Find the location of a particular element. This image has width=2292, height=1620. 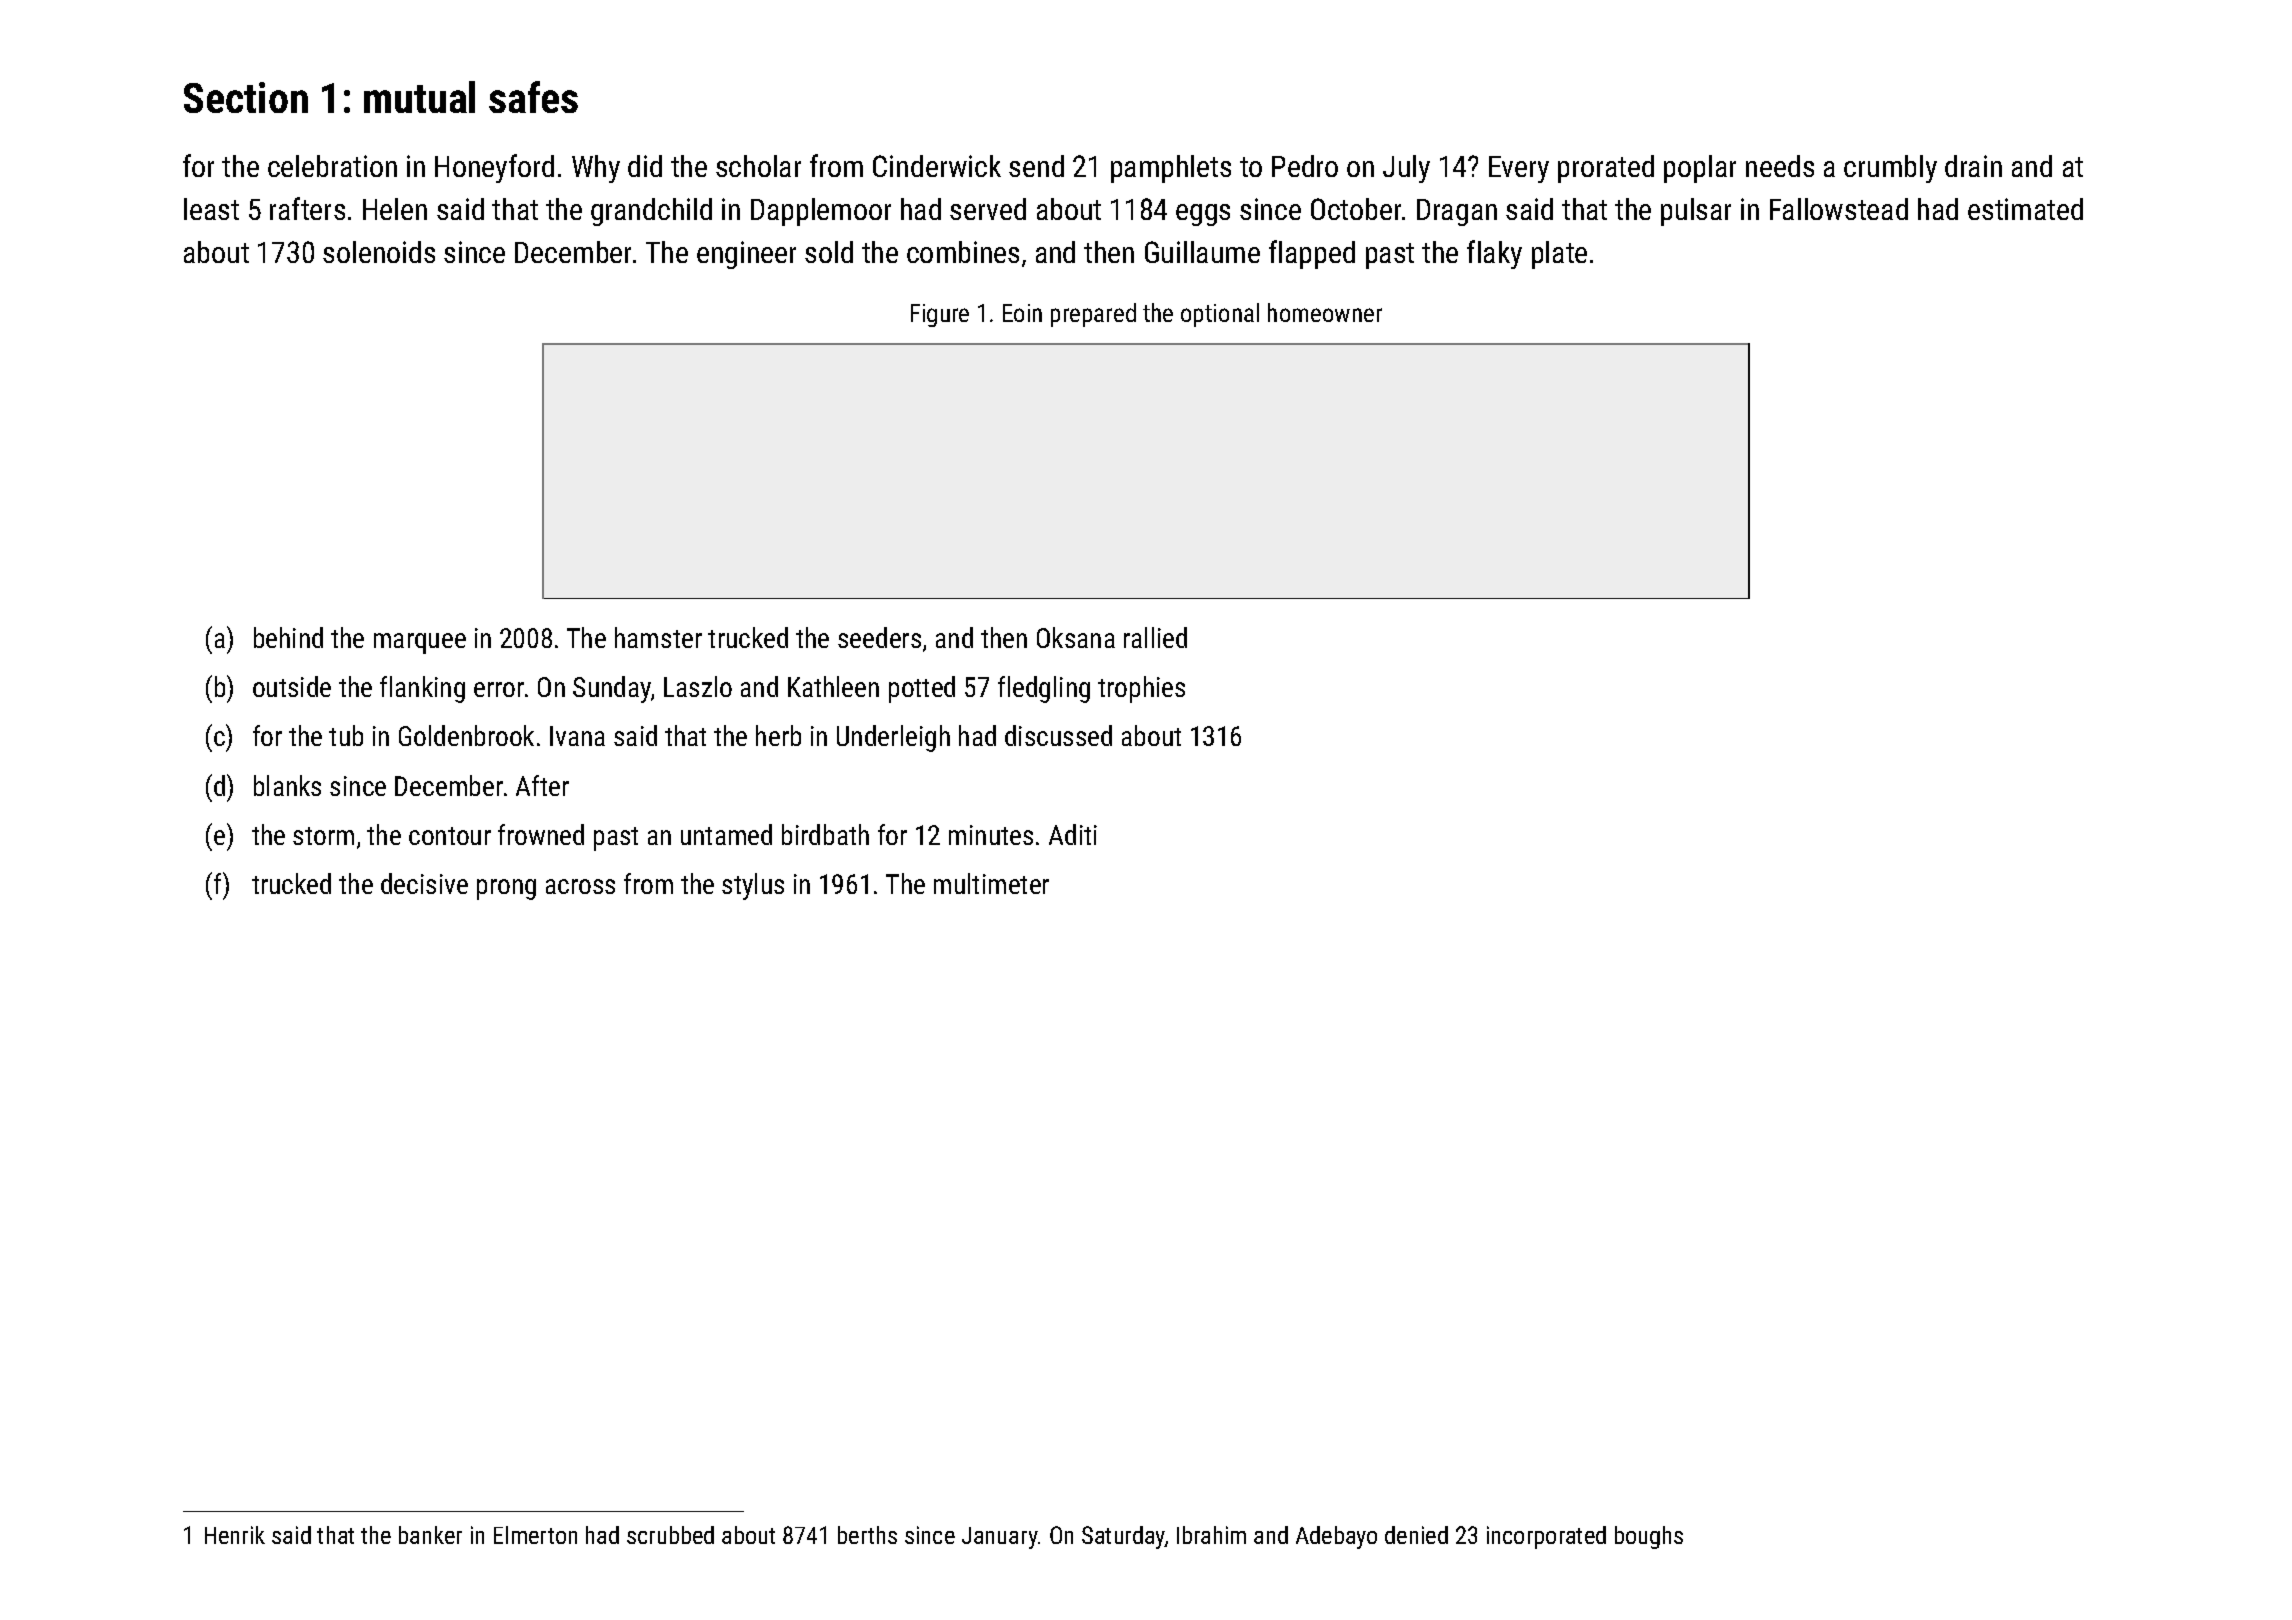

July is located at coordinates (1406, 169).
